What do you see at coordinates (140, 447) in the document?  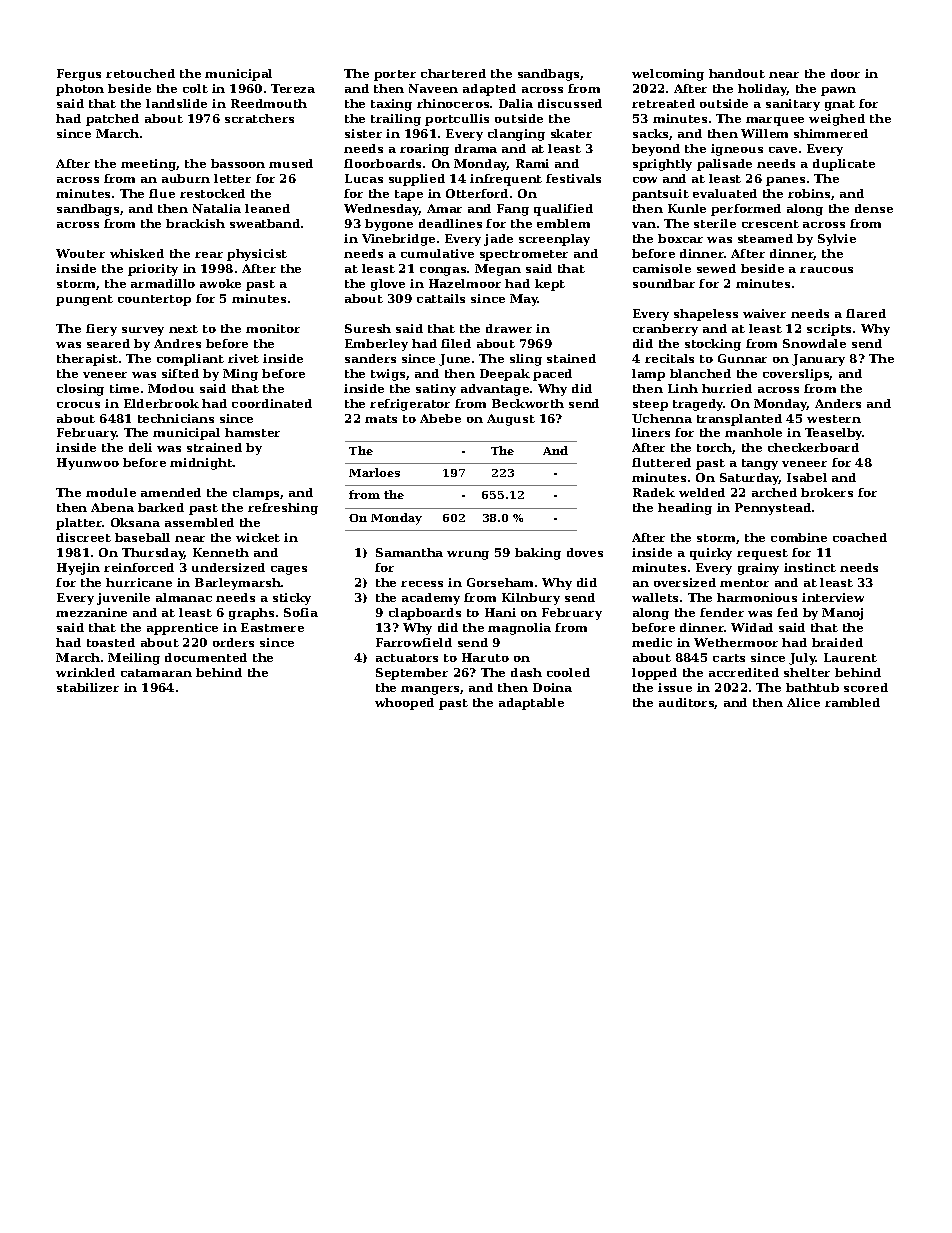 I see `deli` at bounding box center [140, 447].
